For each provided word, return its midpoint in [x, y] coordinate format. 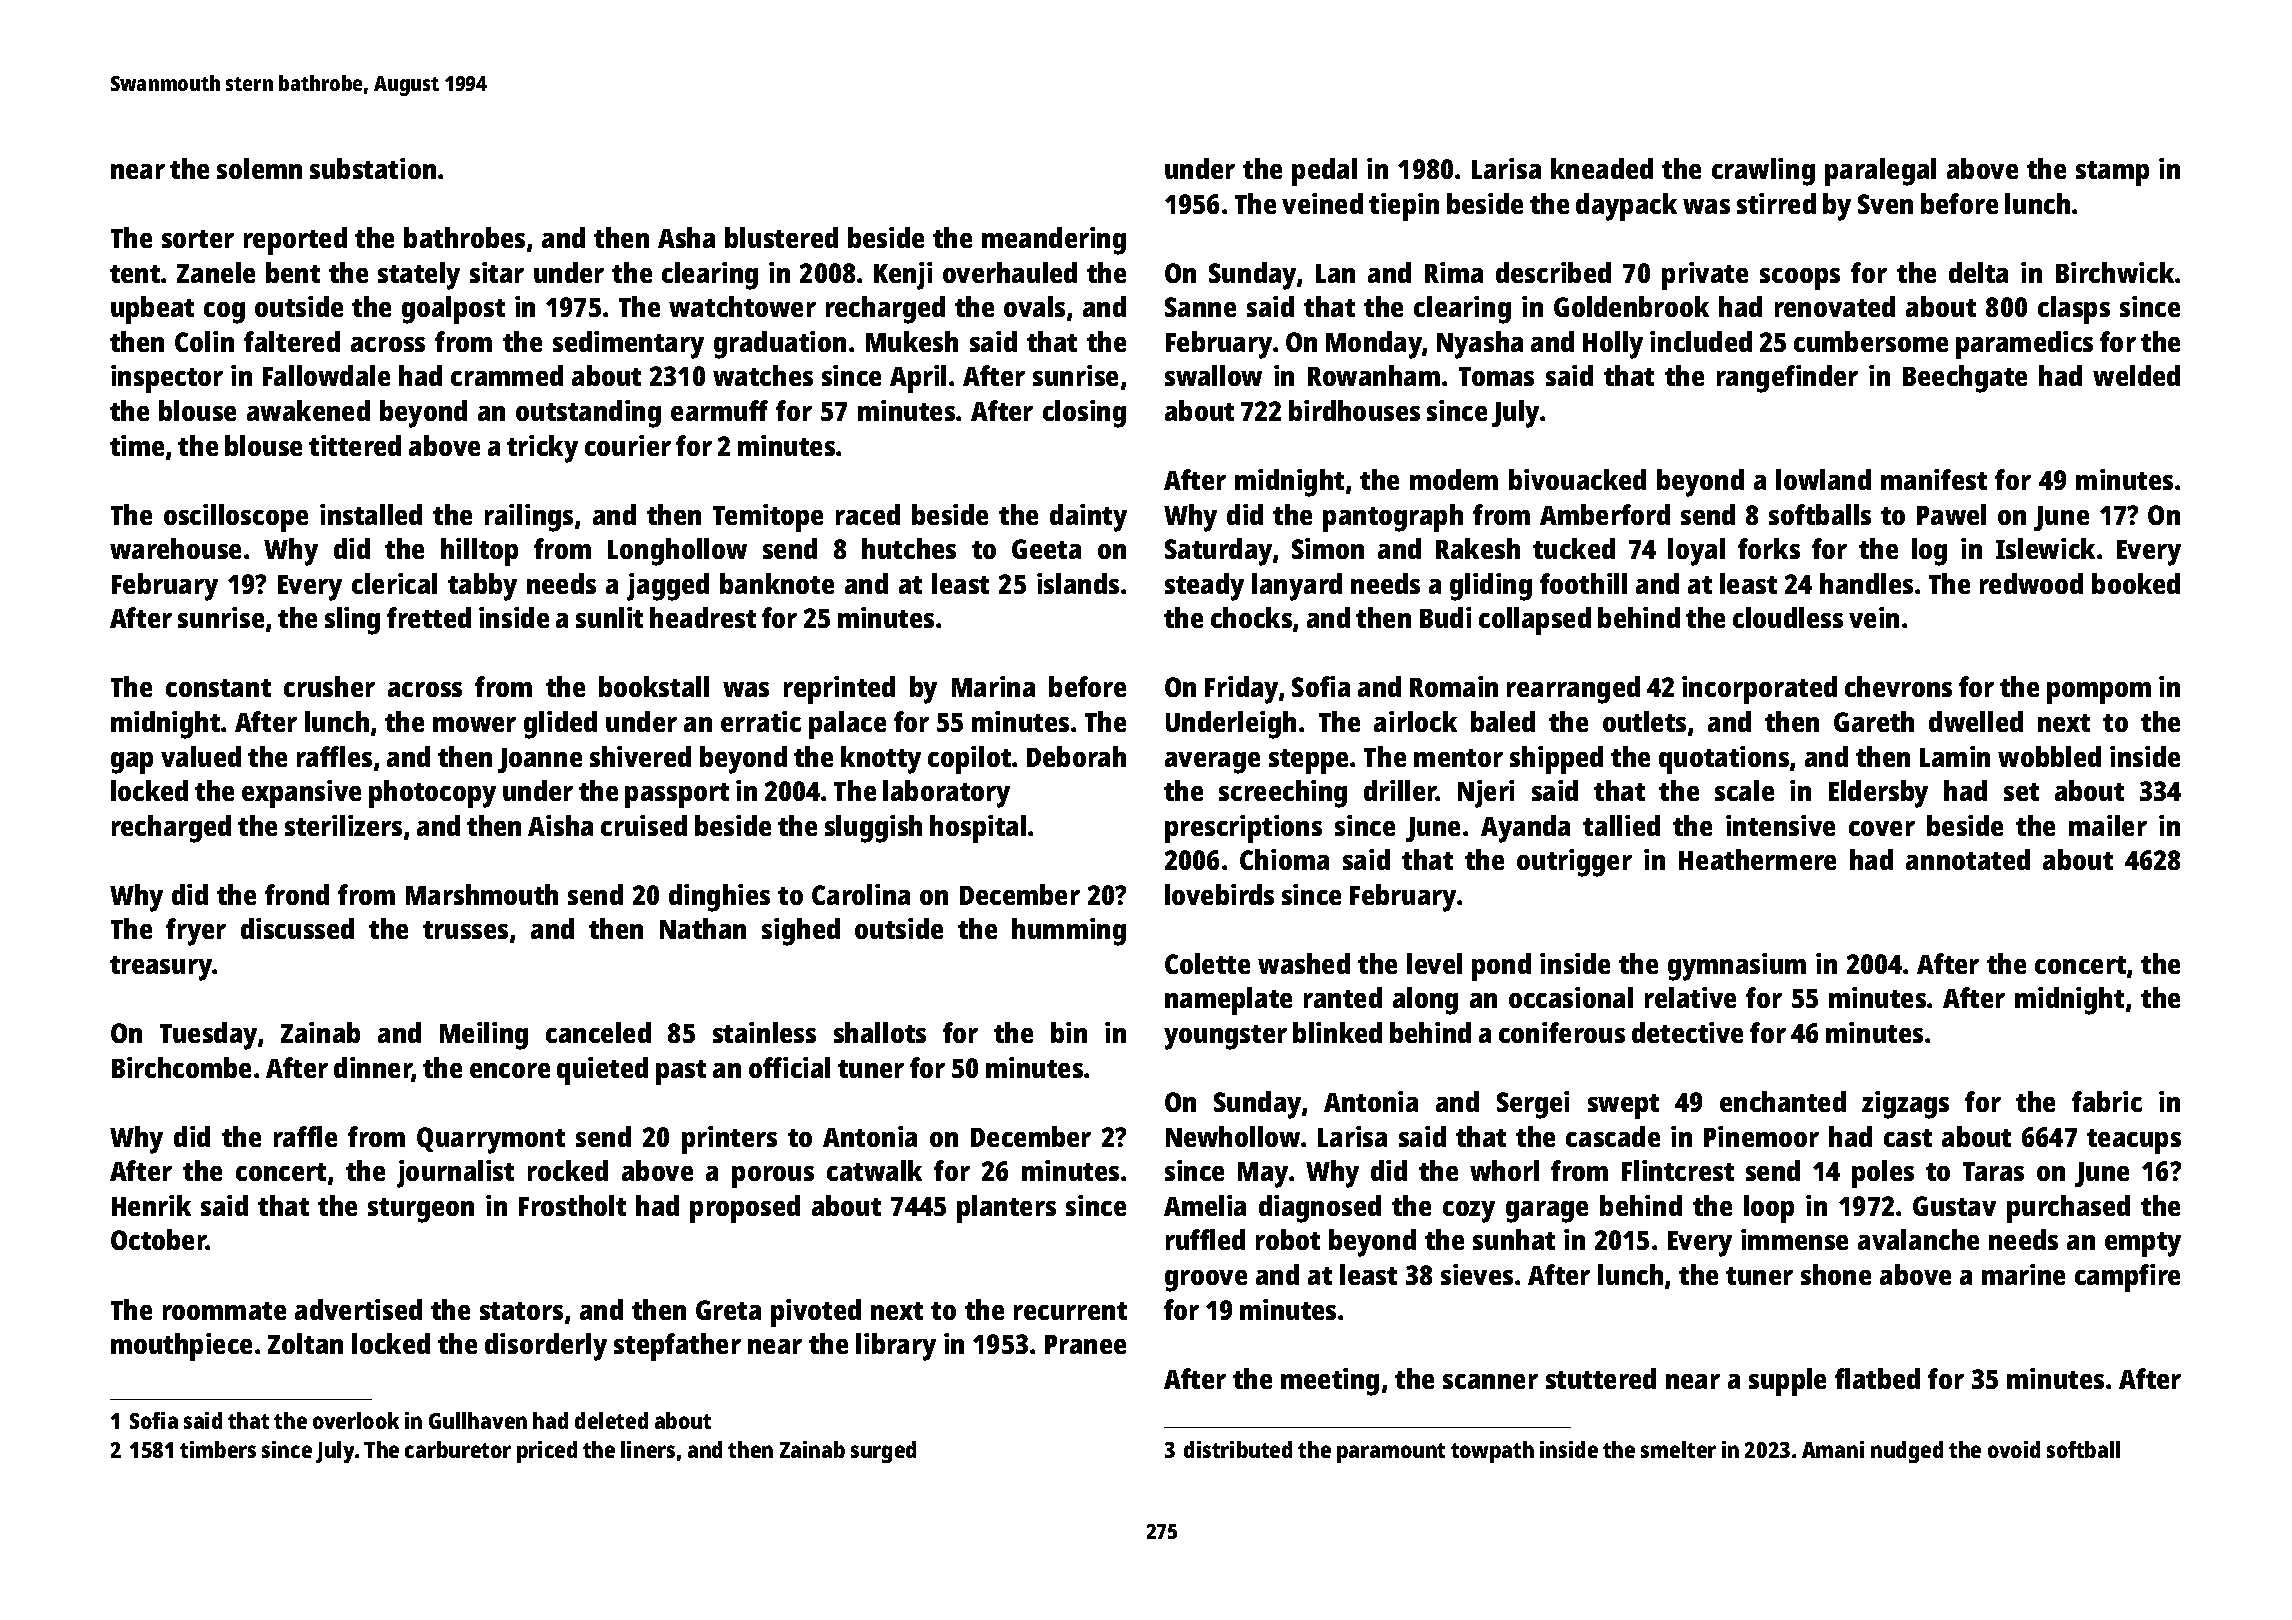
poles [1883, 1174]
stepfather [677, 1347]
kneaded [1602, 168]
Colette [1207, 963]
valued [201, 756]
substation [373, 168]
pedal [1324, 172]
